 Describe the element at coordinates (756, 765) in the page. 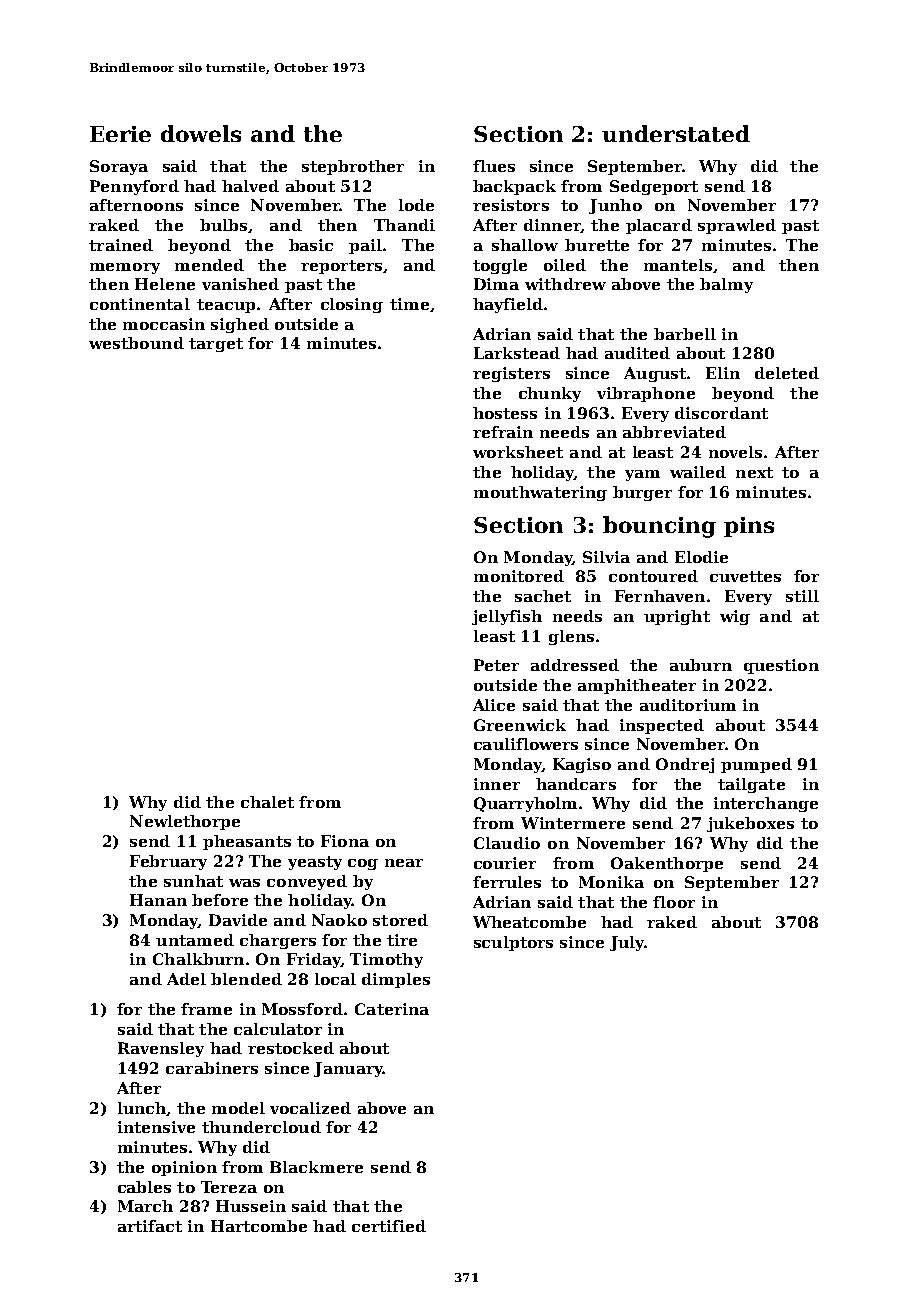

I see `pumped` at that location.
